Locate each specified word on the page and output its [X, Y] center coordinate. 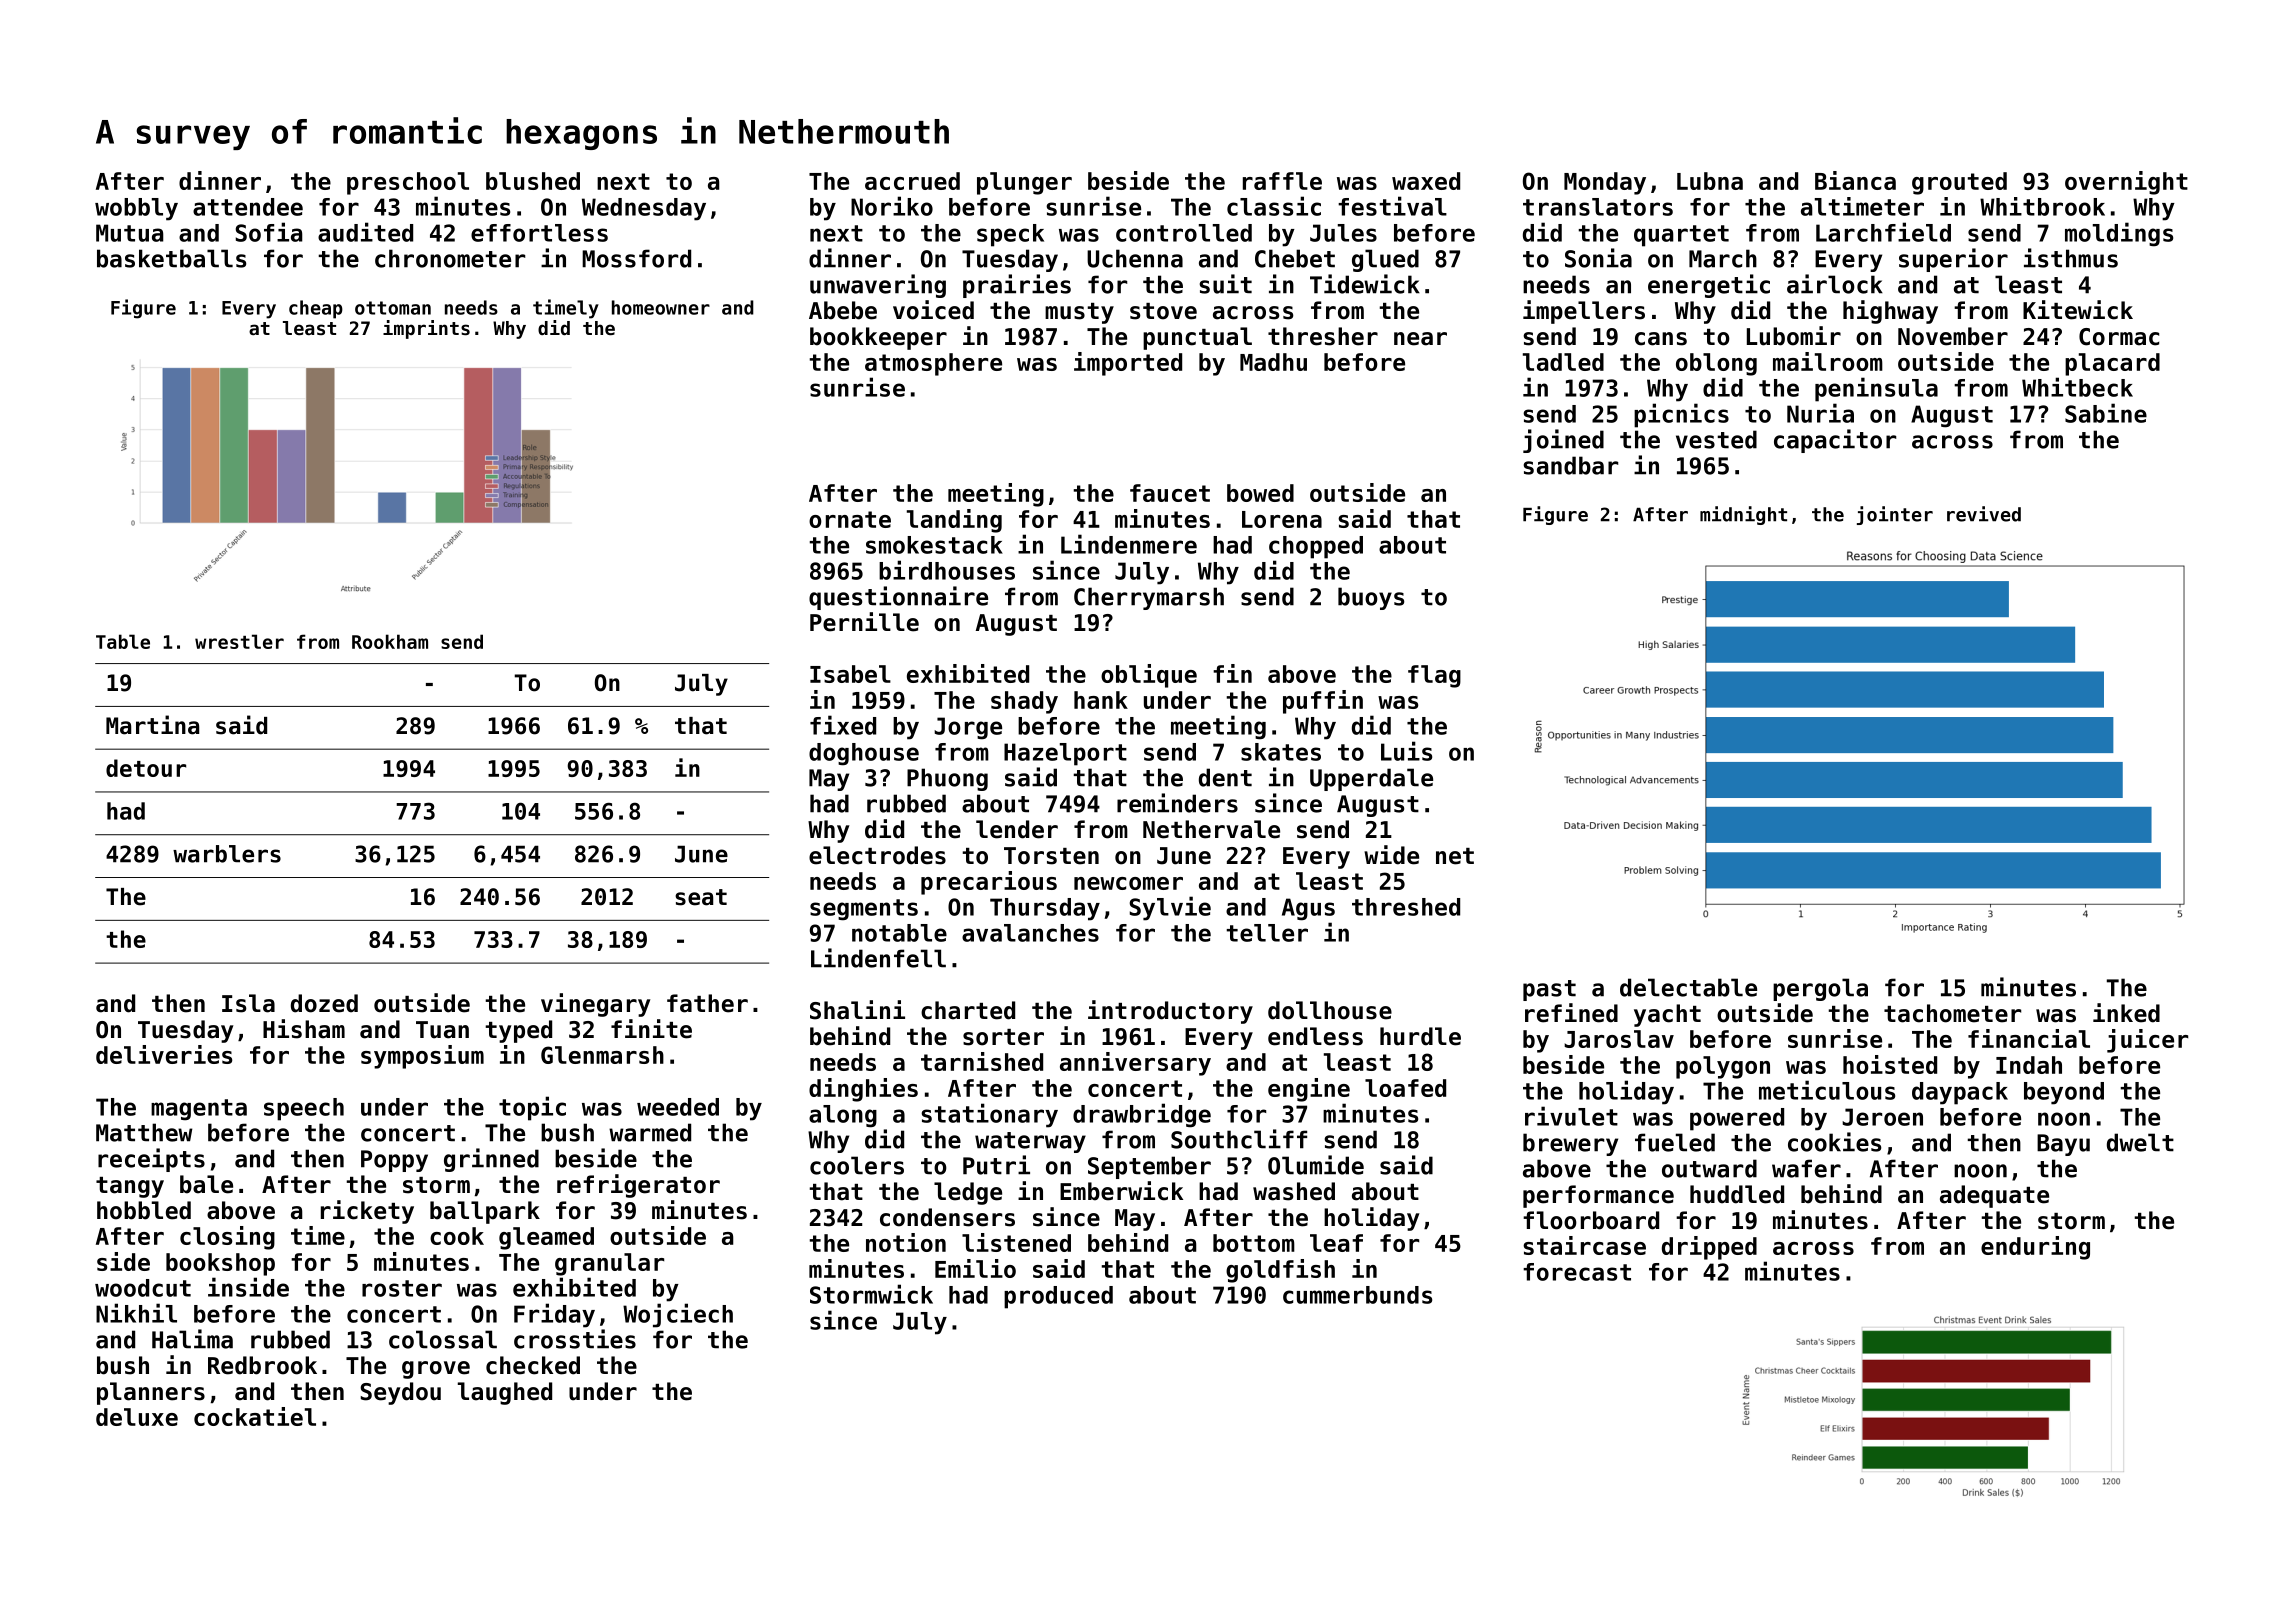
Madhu [1273, 362]
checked [533, 1365]
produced [1058, 1297]
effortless [539, 233]
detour [146, 768]
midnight [1743, 515]
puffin [1323, 702]
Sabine [2106, 413]
